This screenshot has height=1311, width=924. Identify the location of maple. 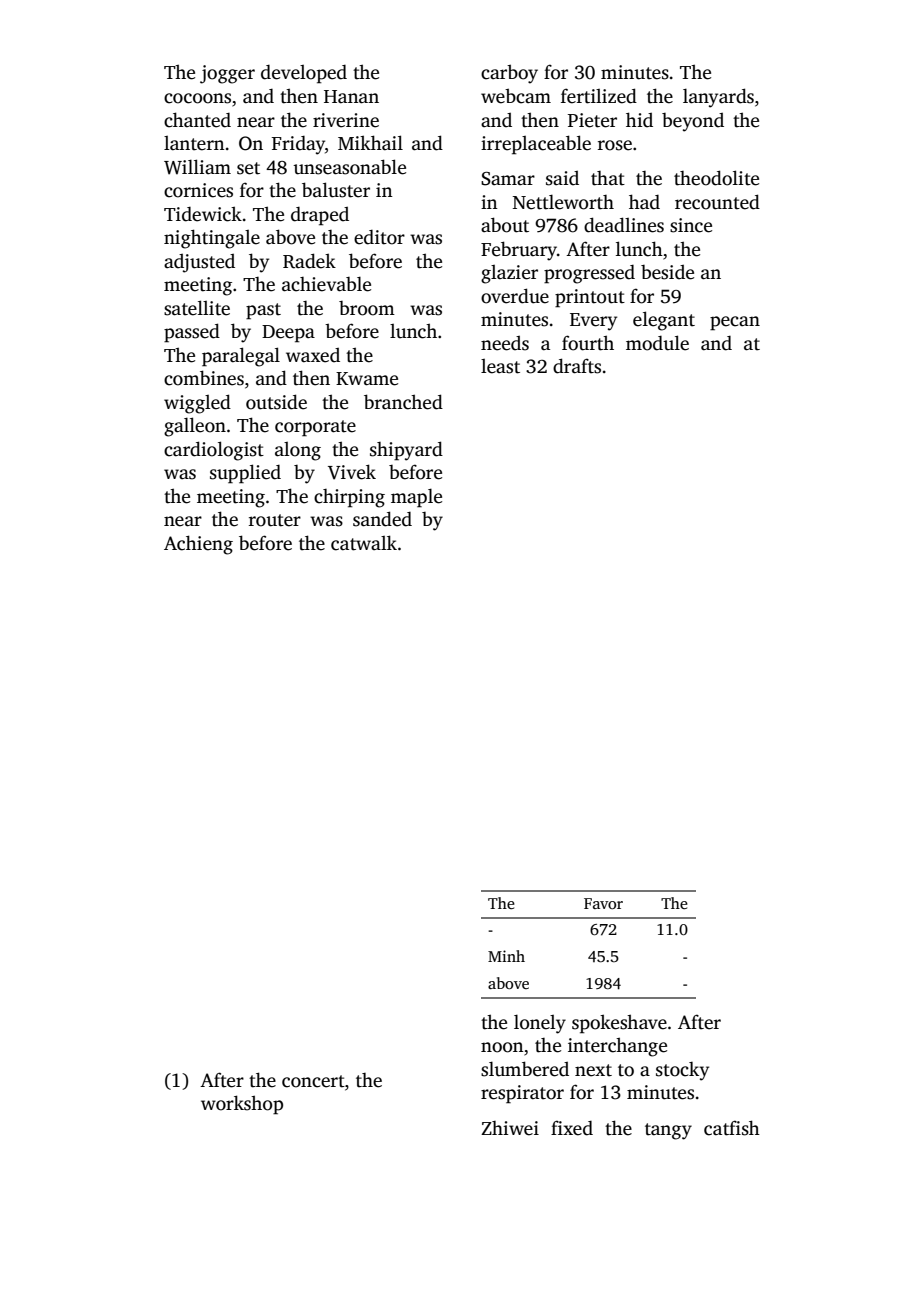
(416, 498).
